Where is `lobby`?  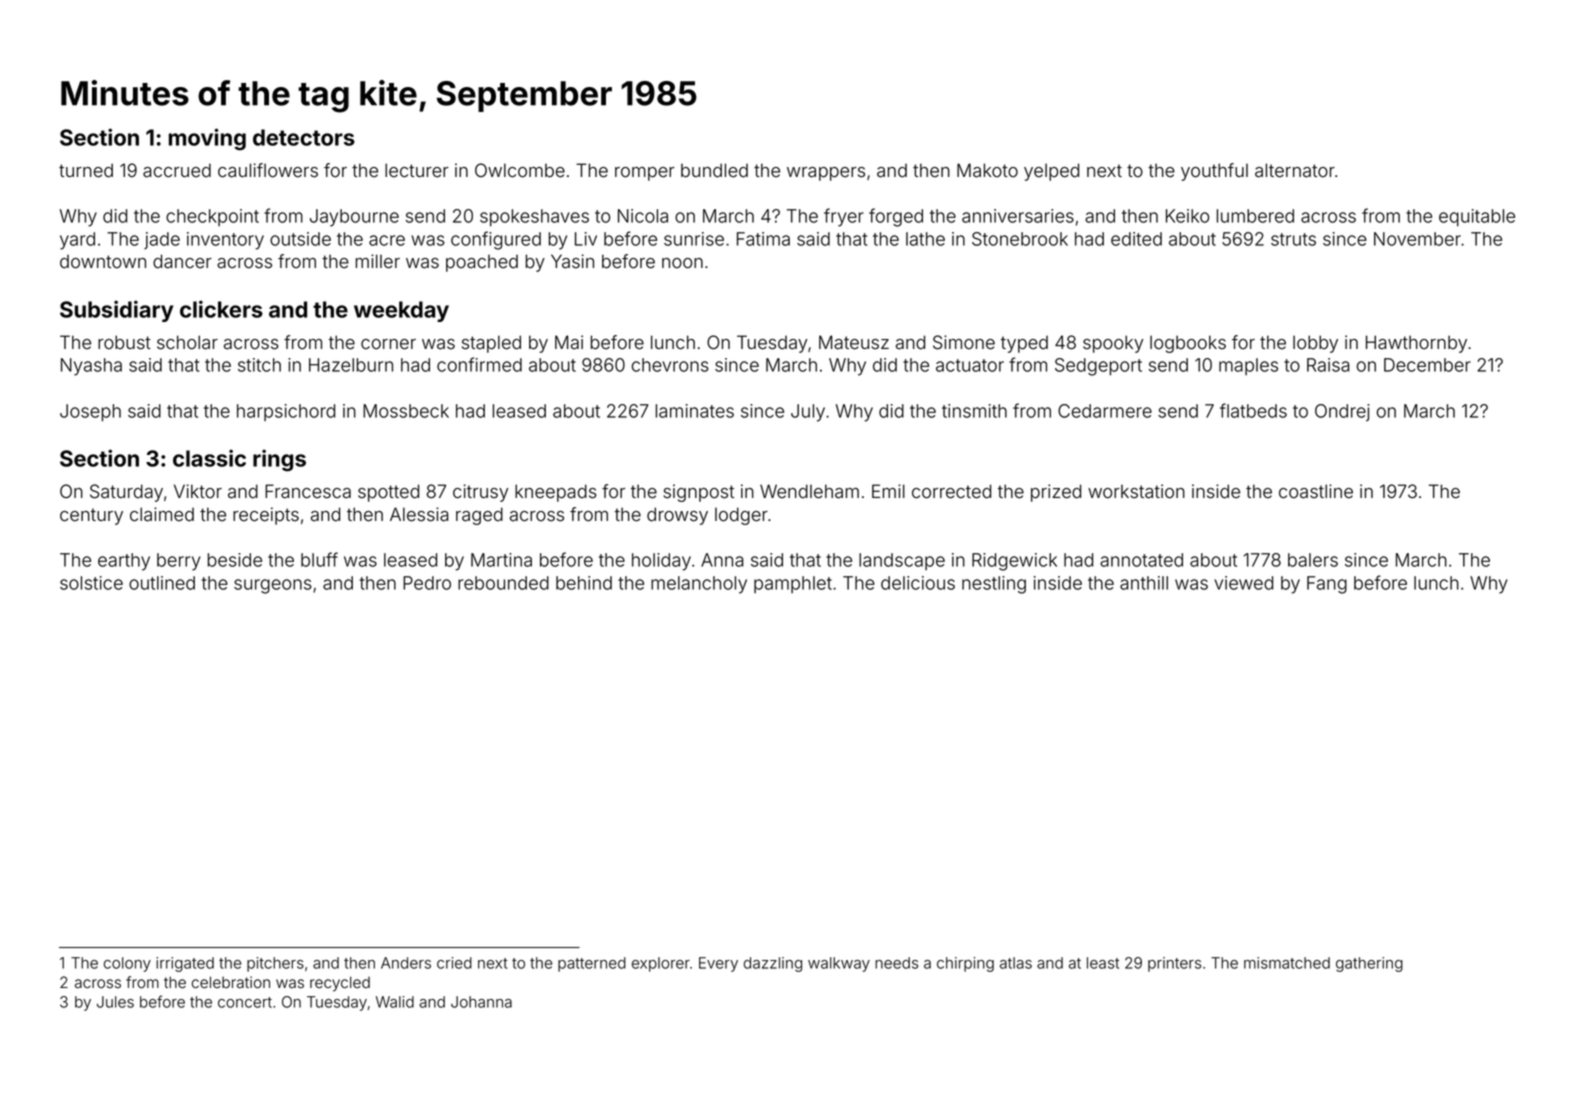 lobby is located at coordinates (1315, 344).
